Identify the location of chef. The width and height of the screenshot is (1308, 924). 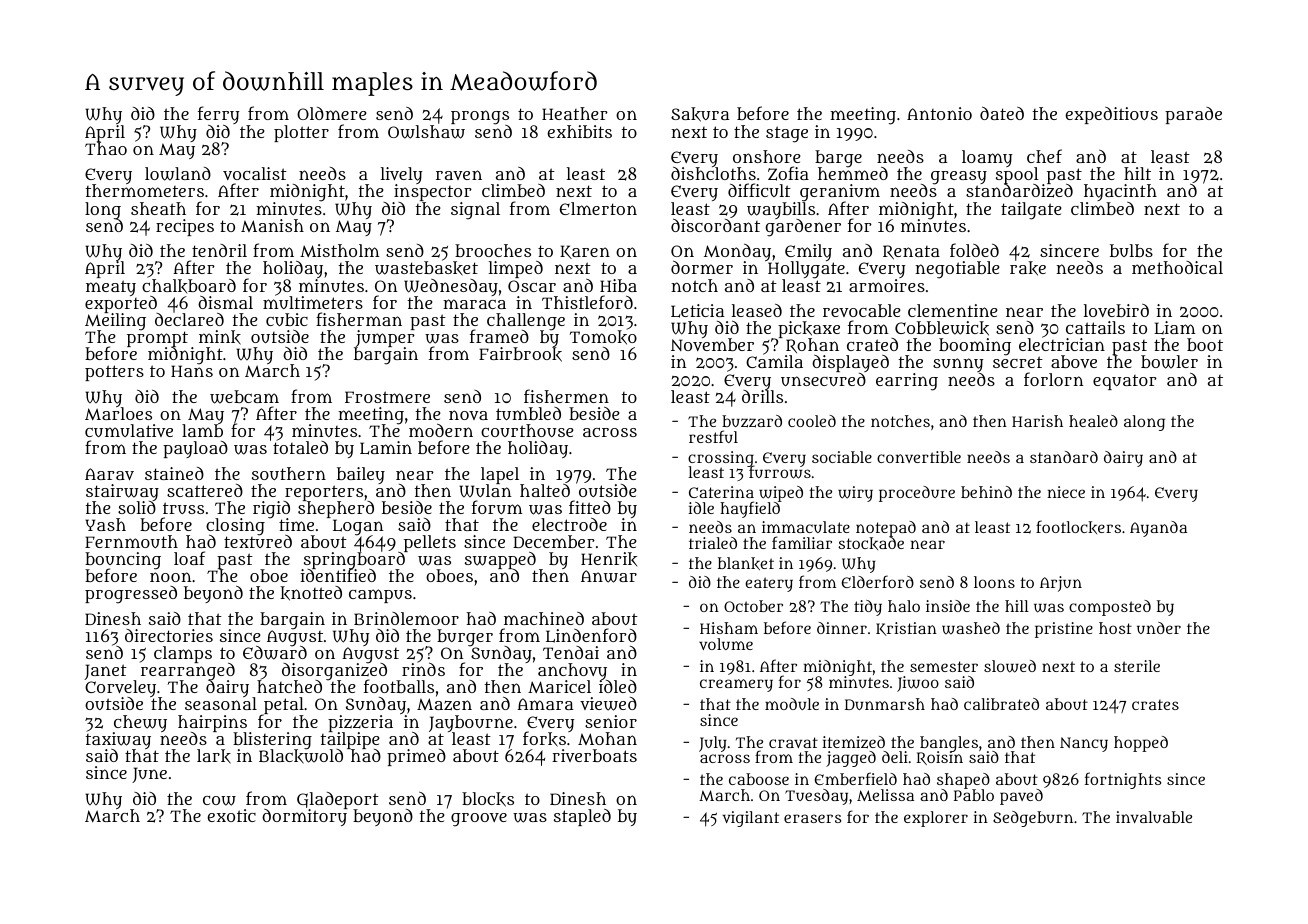
(1044, 156).
